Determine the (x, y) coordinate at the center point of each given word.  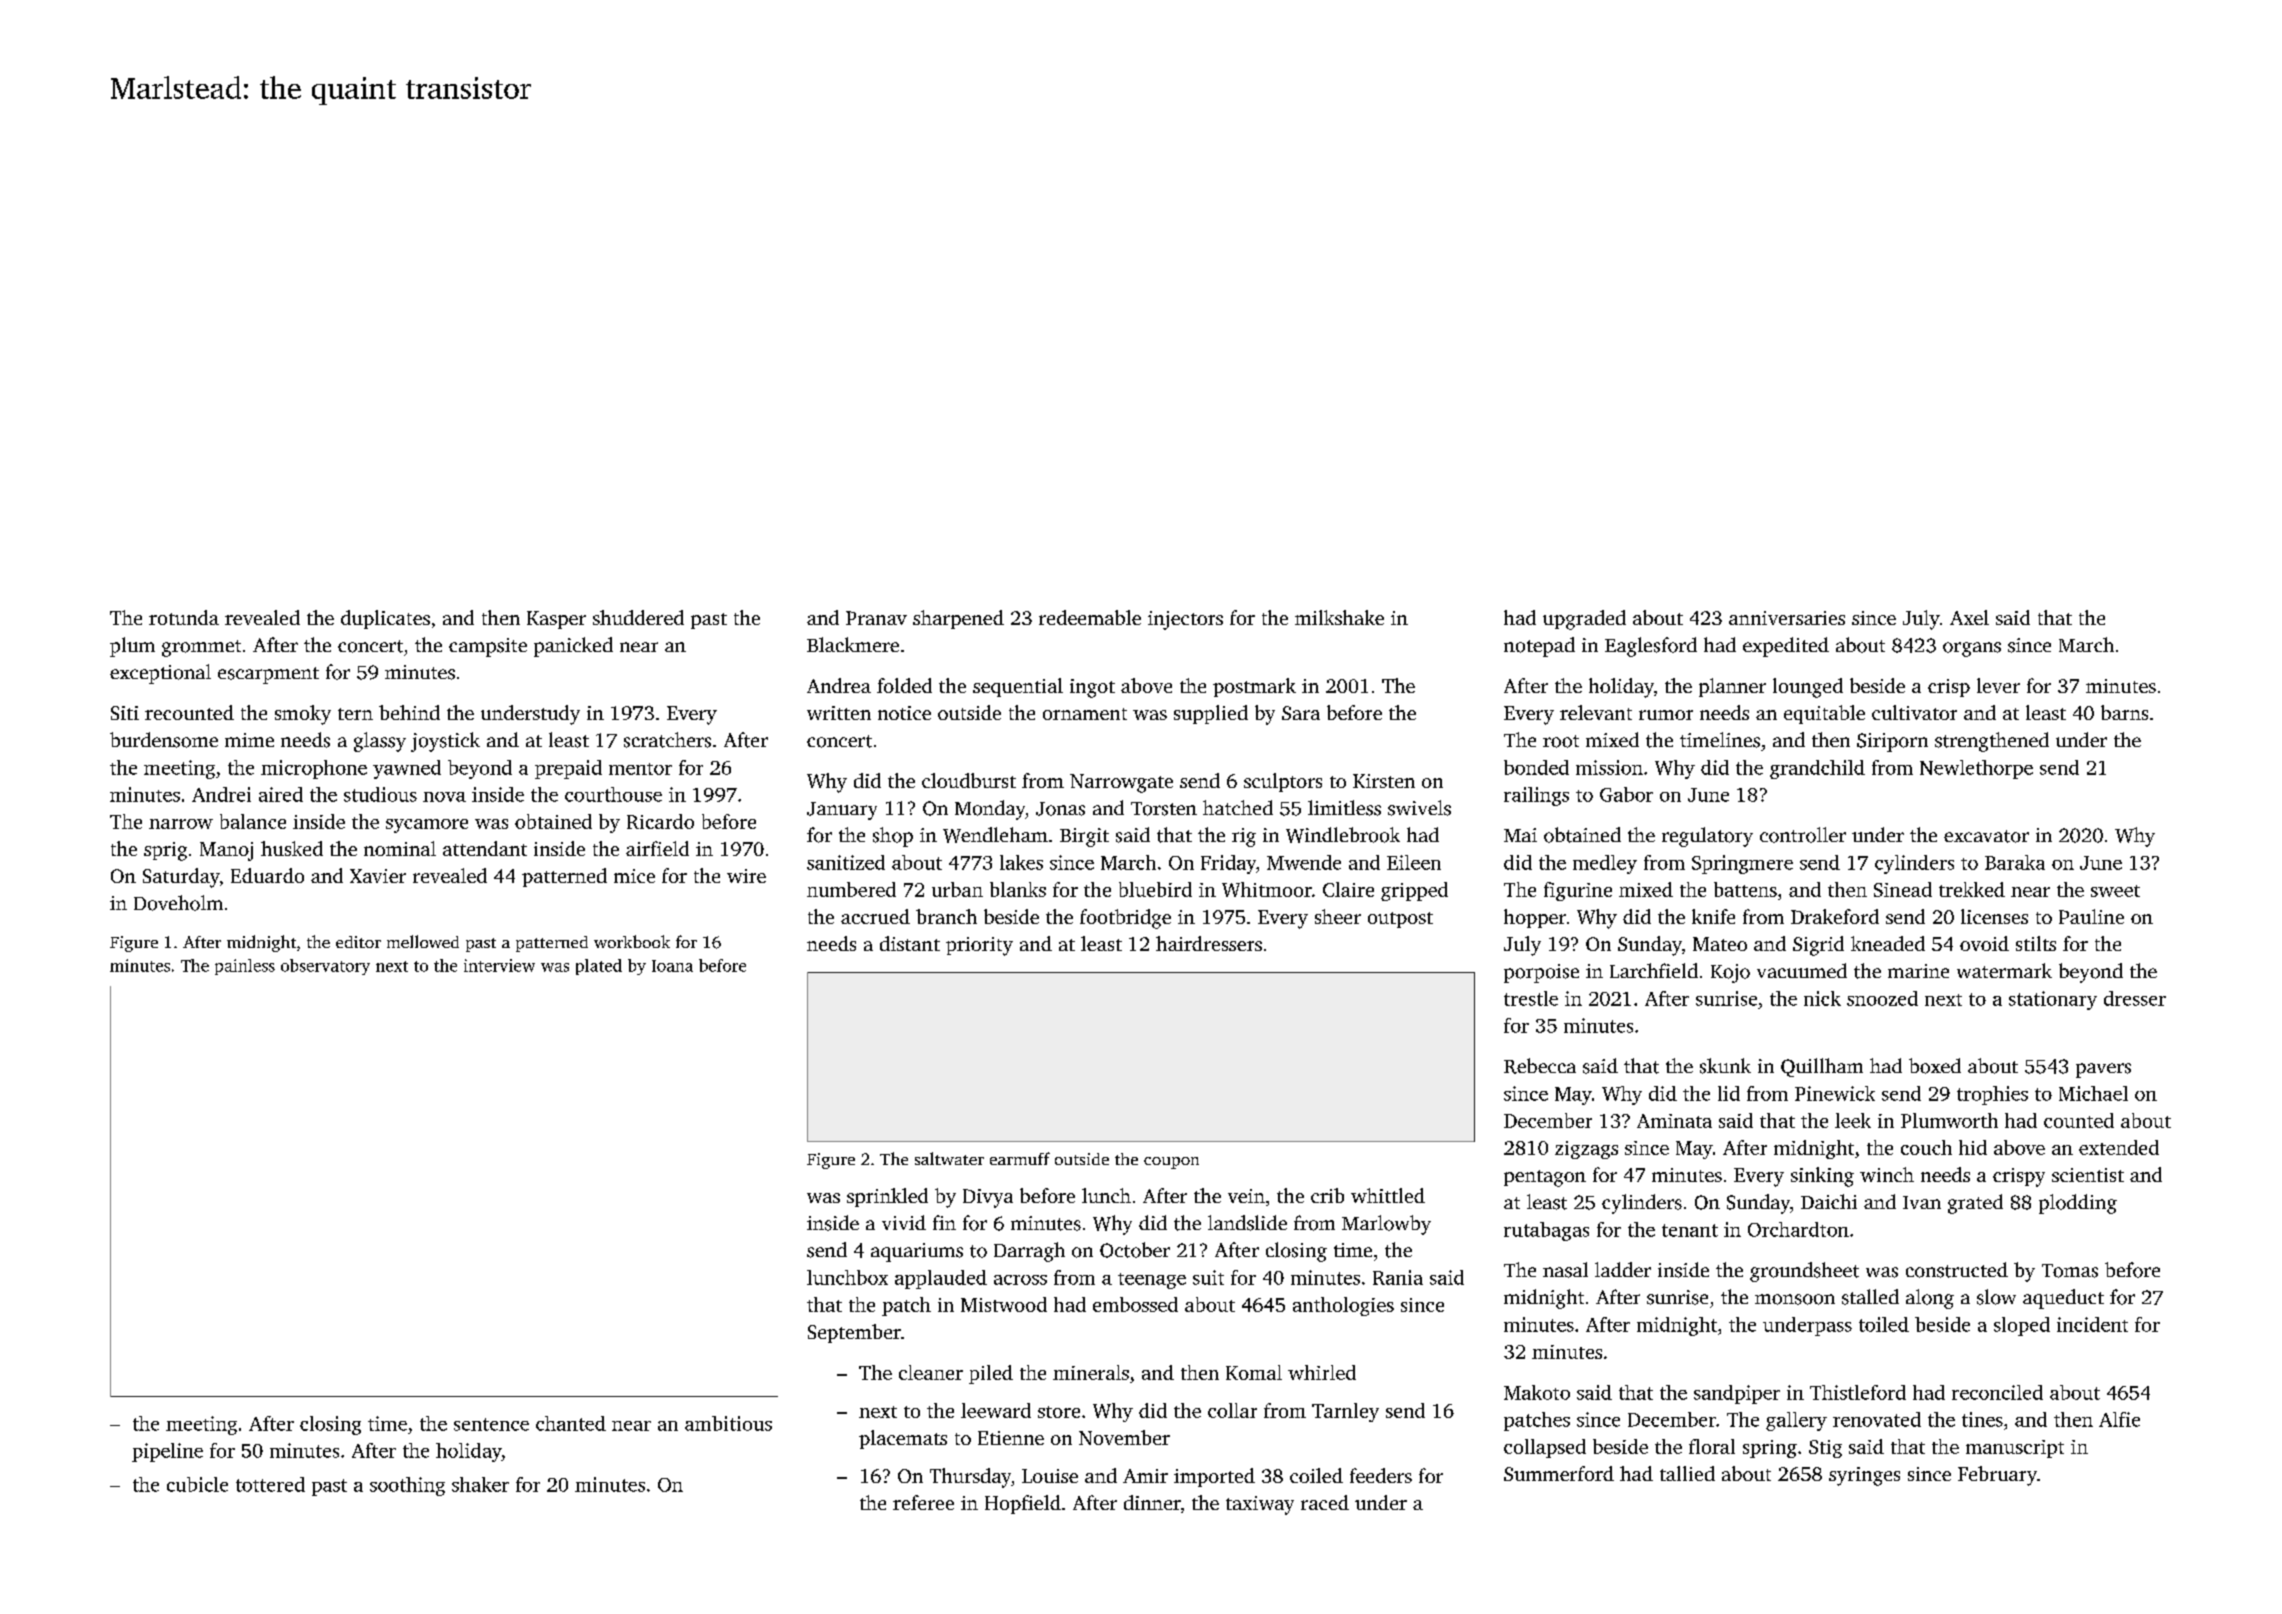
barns (2124, 712)
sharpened (958, 619)
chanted (571, 1423)
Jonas (1060, 809)
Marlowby (1386, 1225)
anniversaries (1787, 618)
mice (634, 876)
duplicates (385, 619)
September (854, 1333)
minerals (1091, 1372)
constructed (1957, 1270)
